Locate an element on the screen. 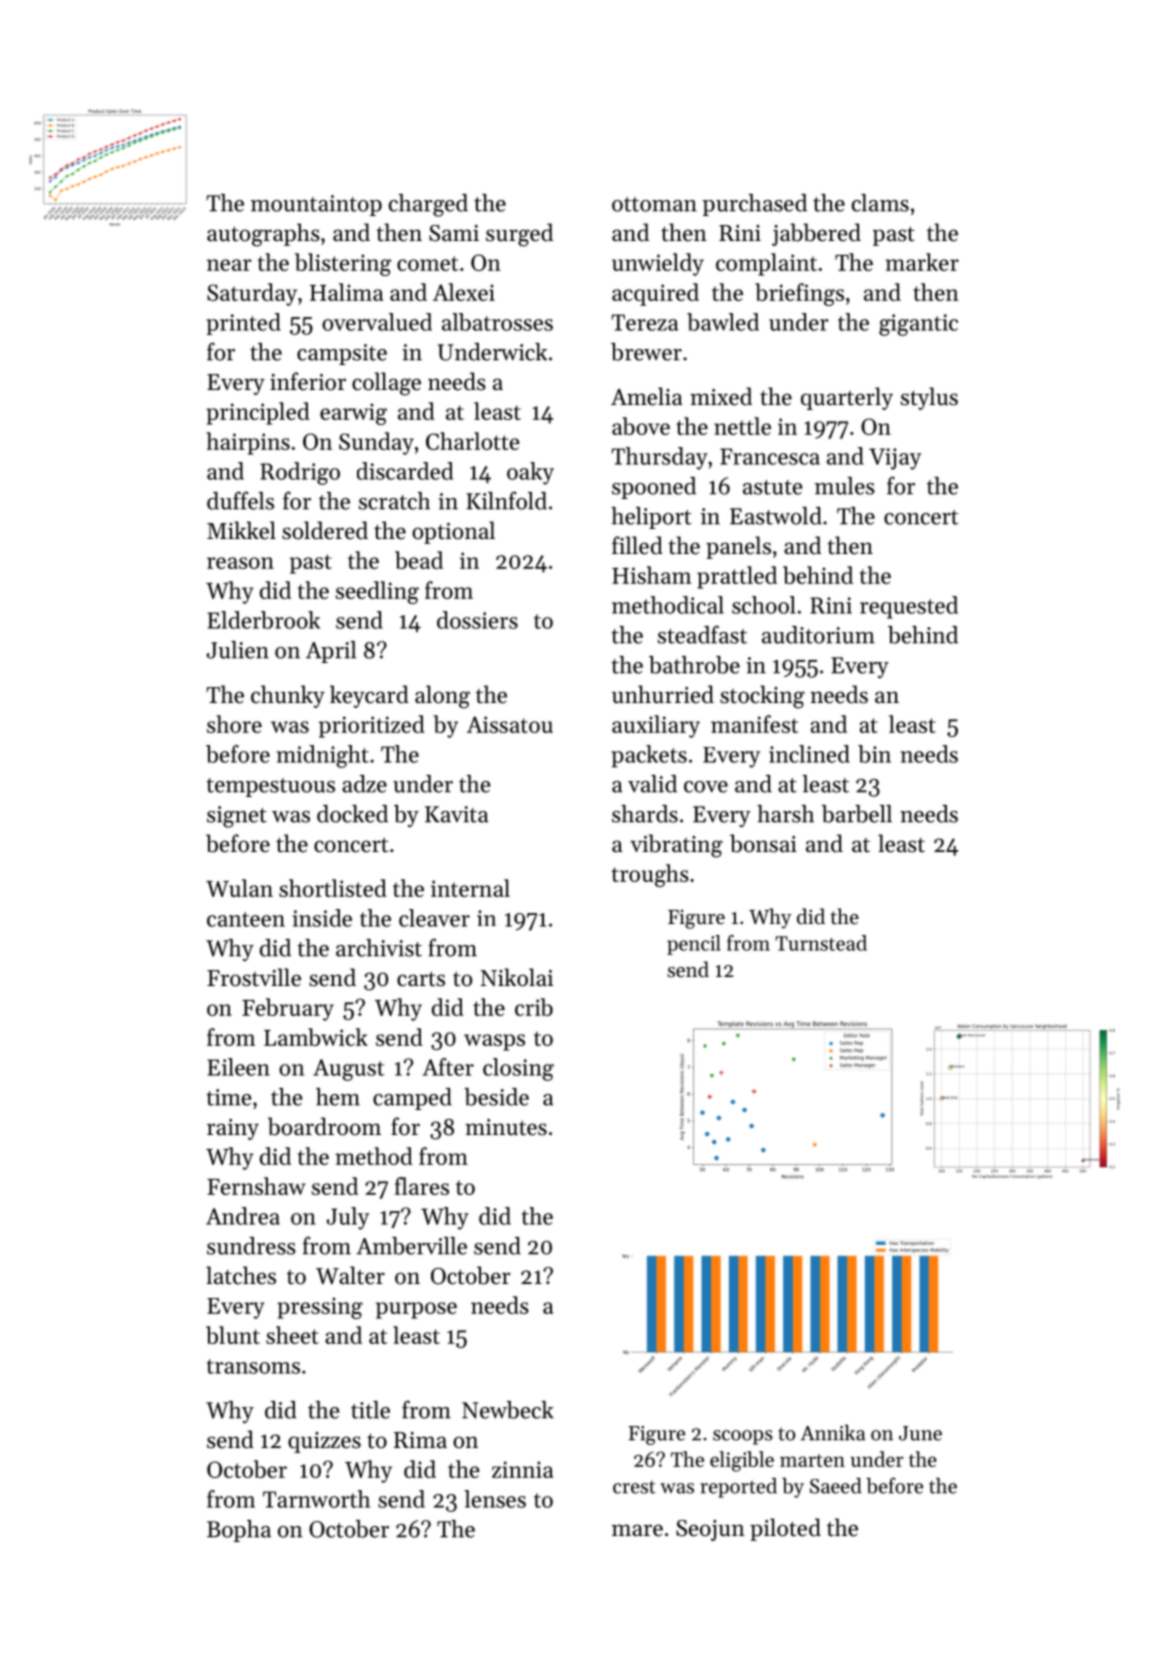 The height and width of the screenshot is (1654, 1165). cove is located at coordinates (706, 787).
